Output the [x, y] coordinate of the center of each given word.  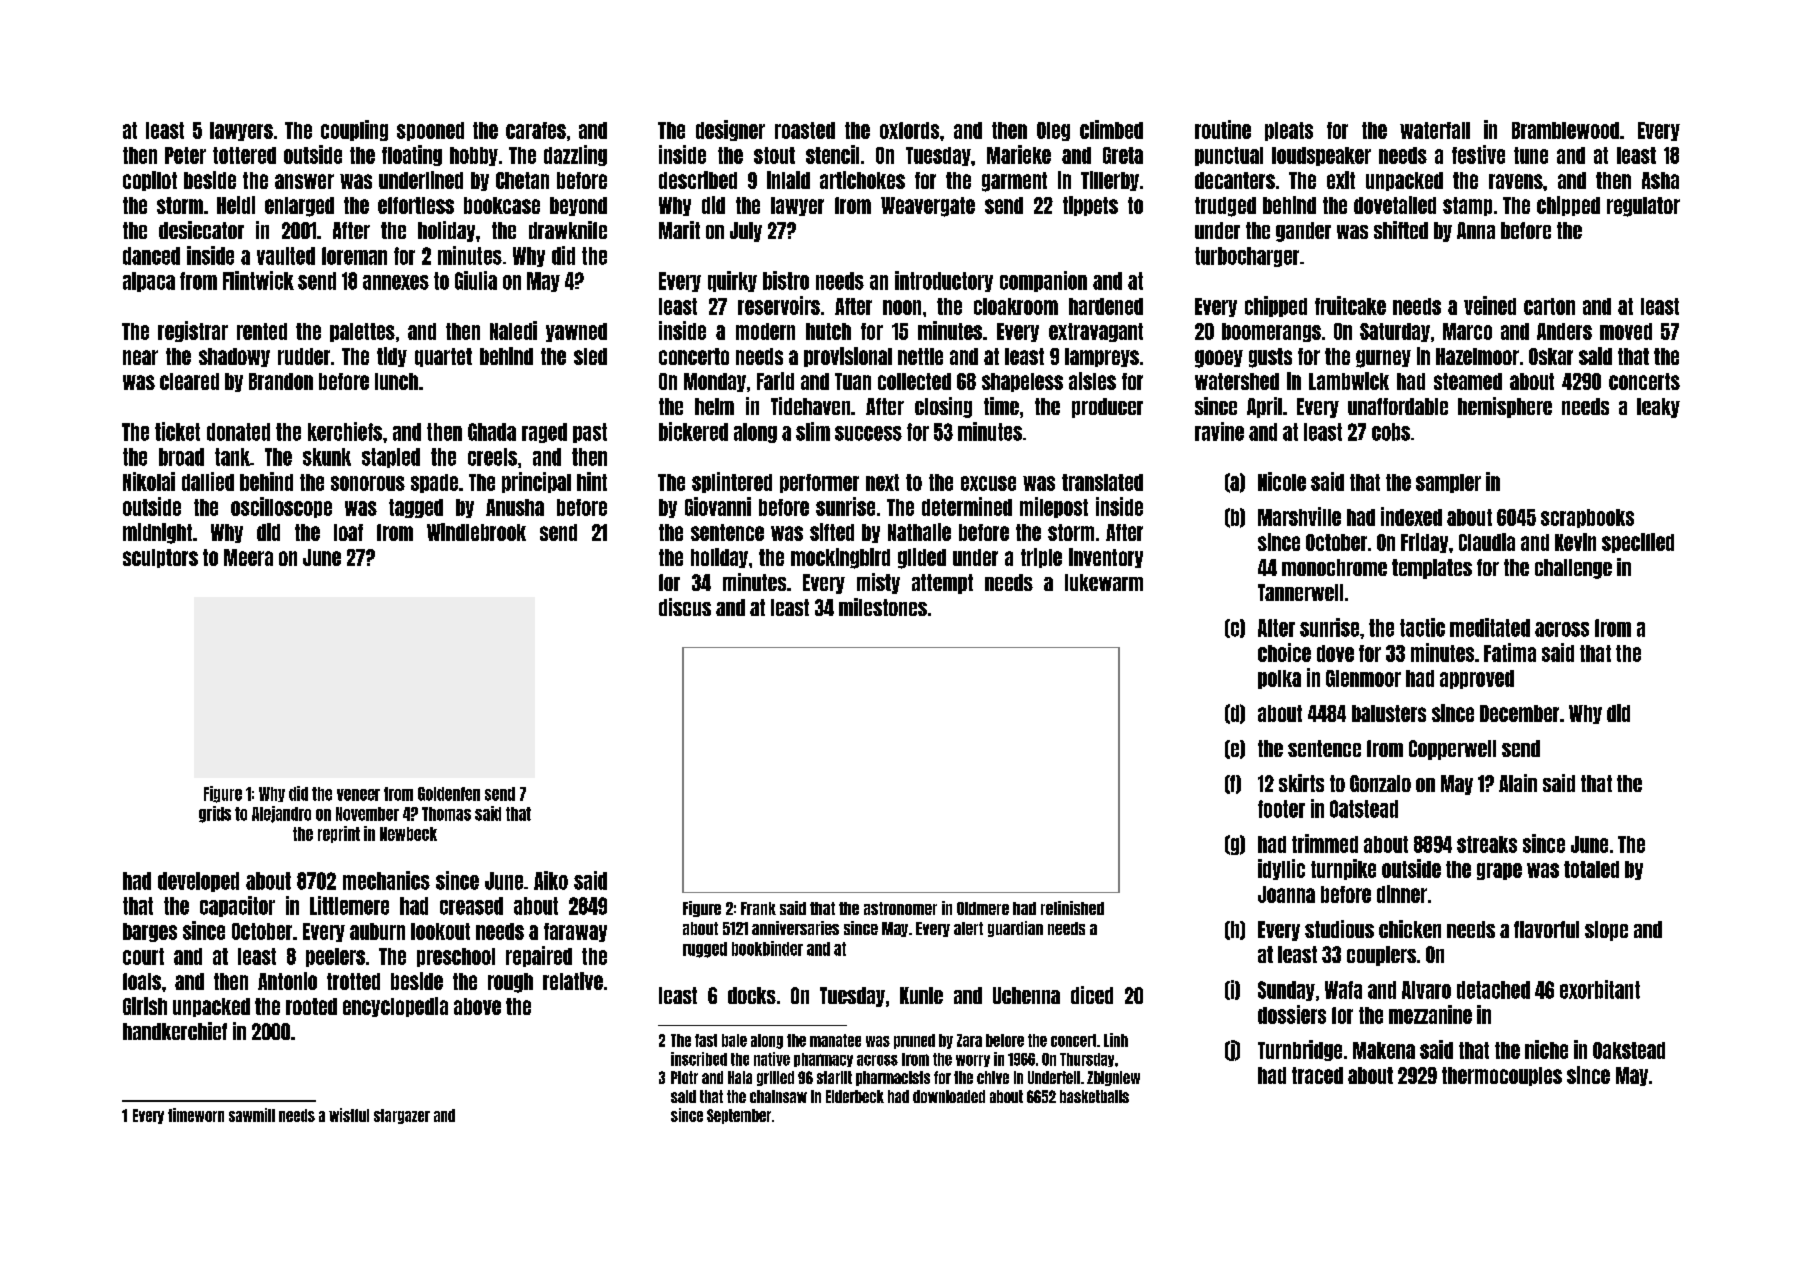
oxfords [909, 130]
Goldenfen [449, 794]
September [739, 1116]
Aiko [551, 880]
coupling [354, 130]
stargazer [402, 1116]
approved [1477, 679]
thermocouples [1502, 1076]
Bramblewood [1565, 130]
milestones [883, 607]
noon [902, 307]
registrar [193, 331]
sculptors [160, 558]
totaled [1591, 869]
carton [1549, 306]
